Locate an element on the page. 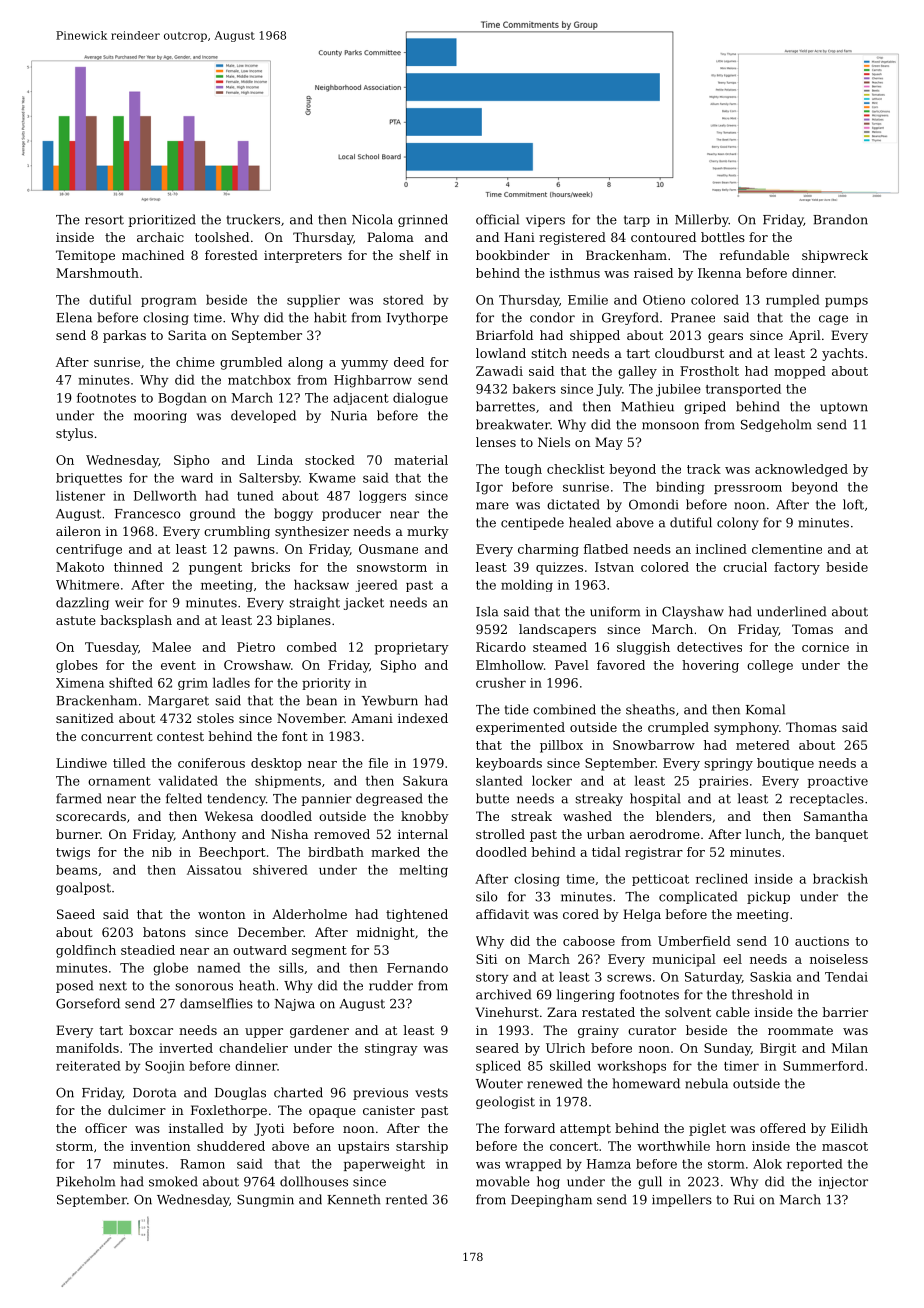 The height and width of the image is (1308, 924). pumps is located at coordinates (846, 302).
